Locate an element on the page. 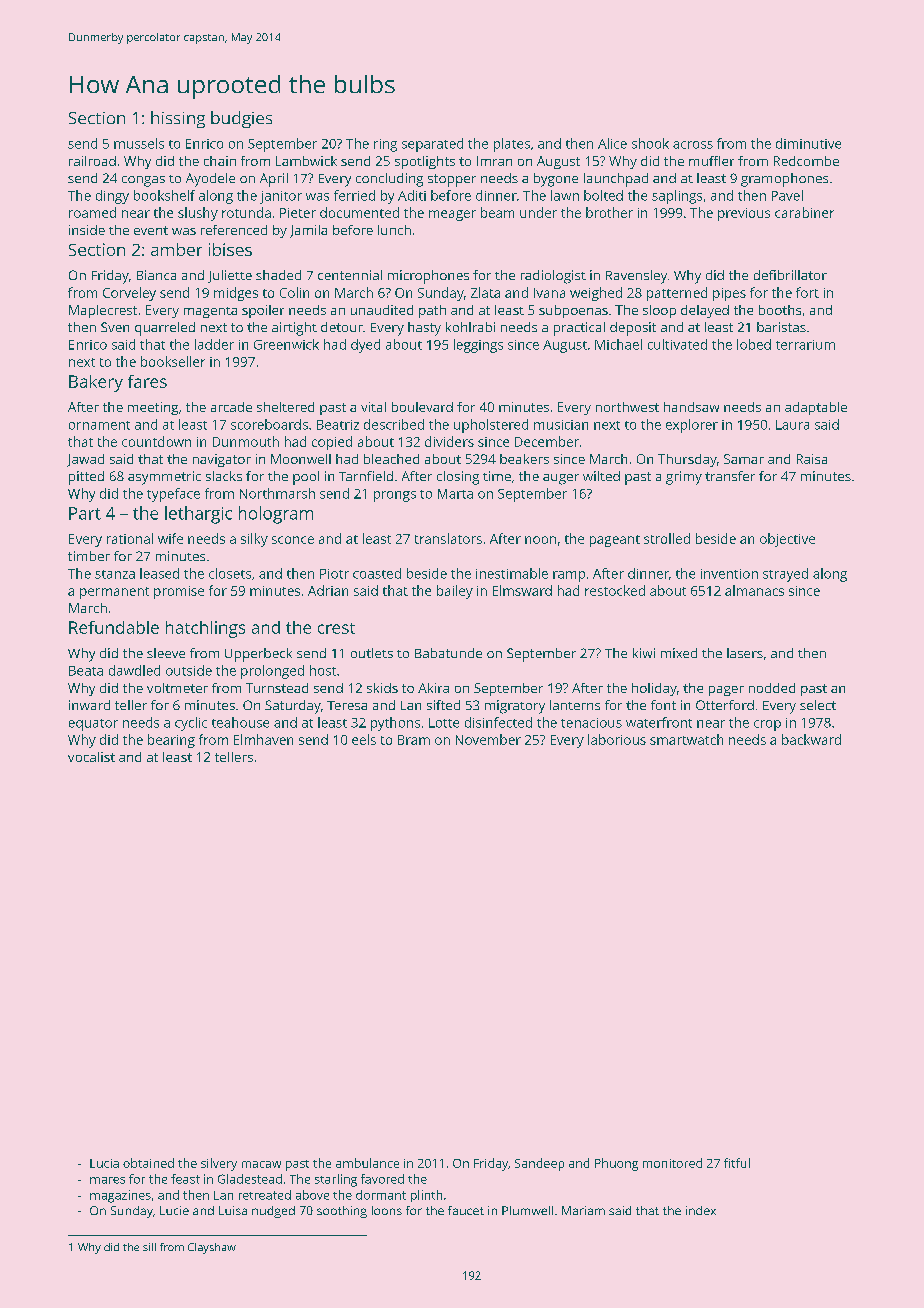 Image resolution: width=924 pixels, height=1308 pixels. strayed is located at coordinates (785, 575).
